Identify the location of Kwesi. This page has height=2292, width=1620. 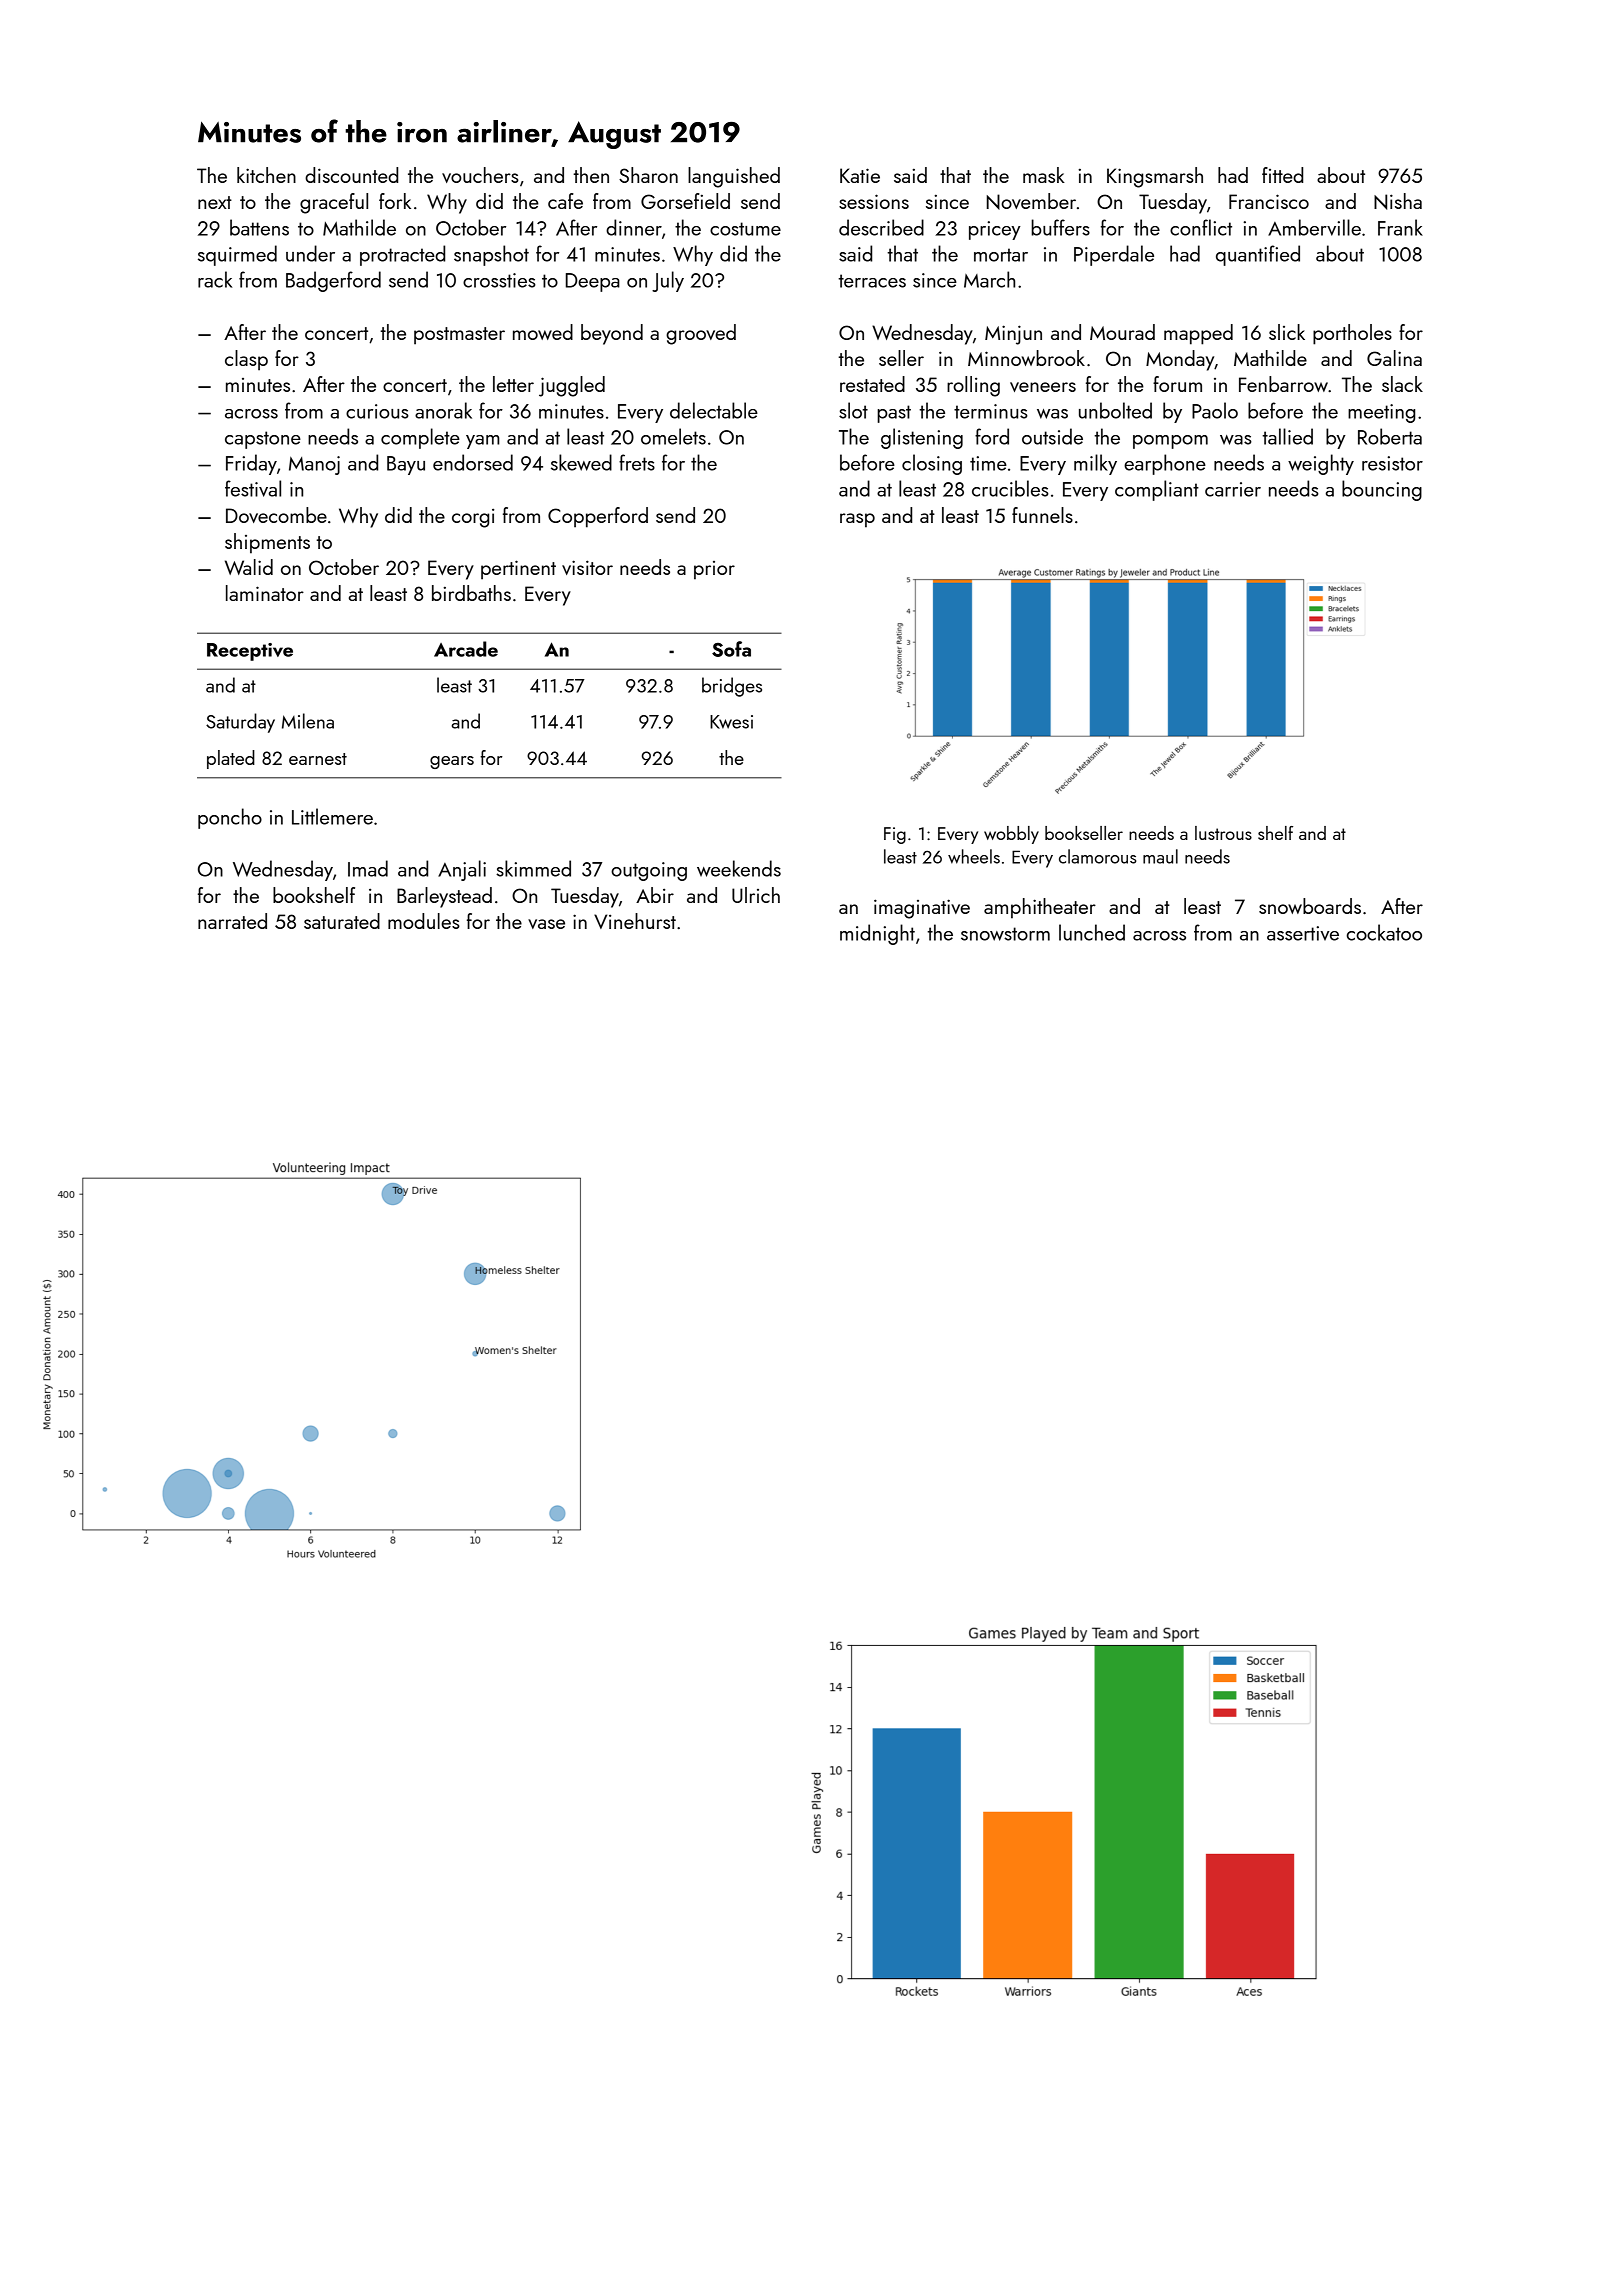
(731, 722).
